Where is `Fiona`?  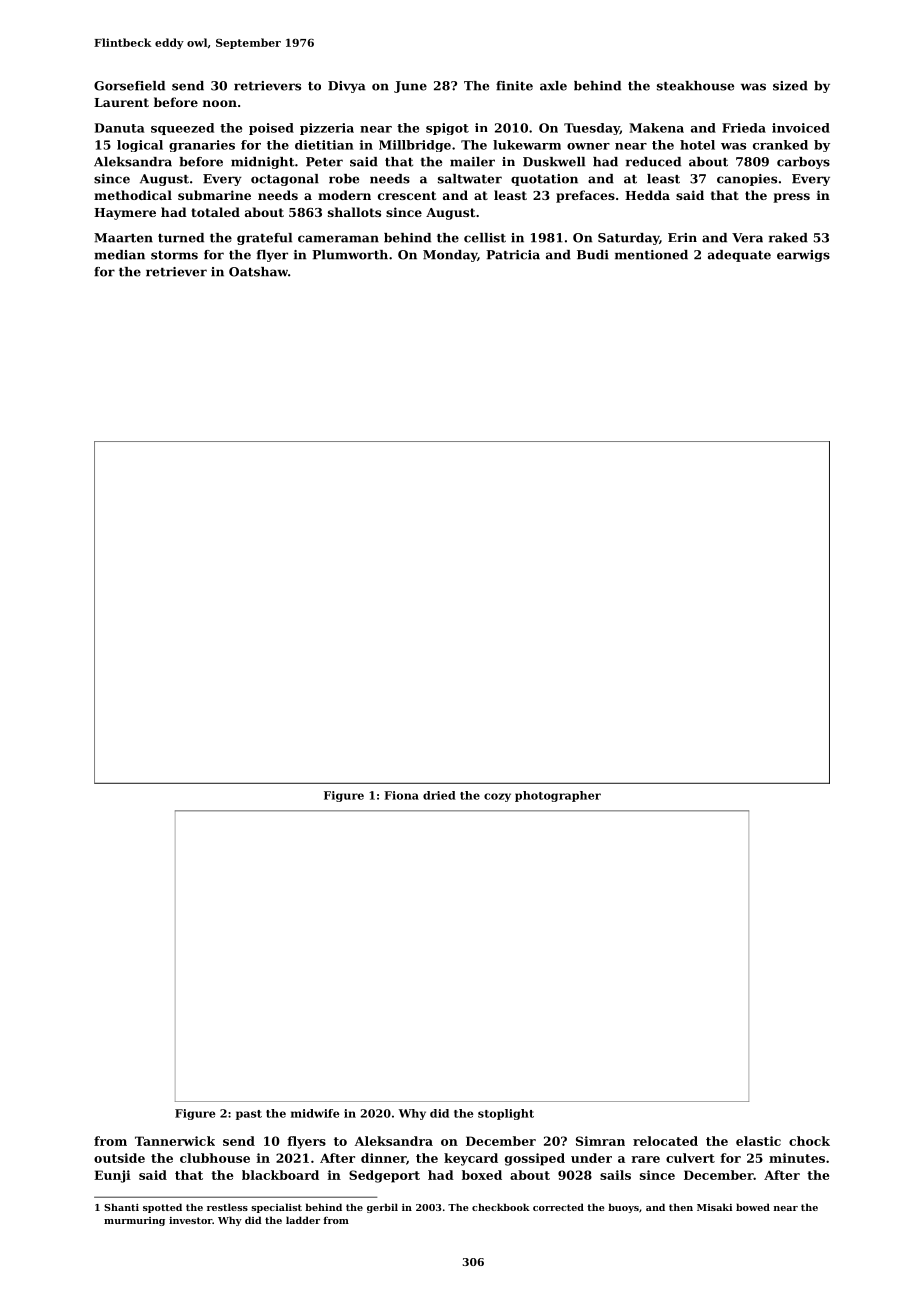 Fiona is located at coordinates (401, 795).
